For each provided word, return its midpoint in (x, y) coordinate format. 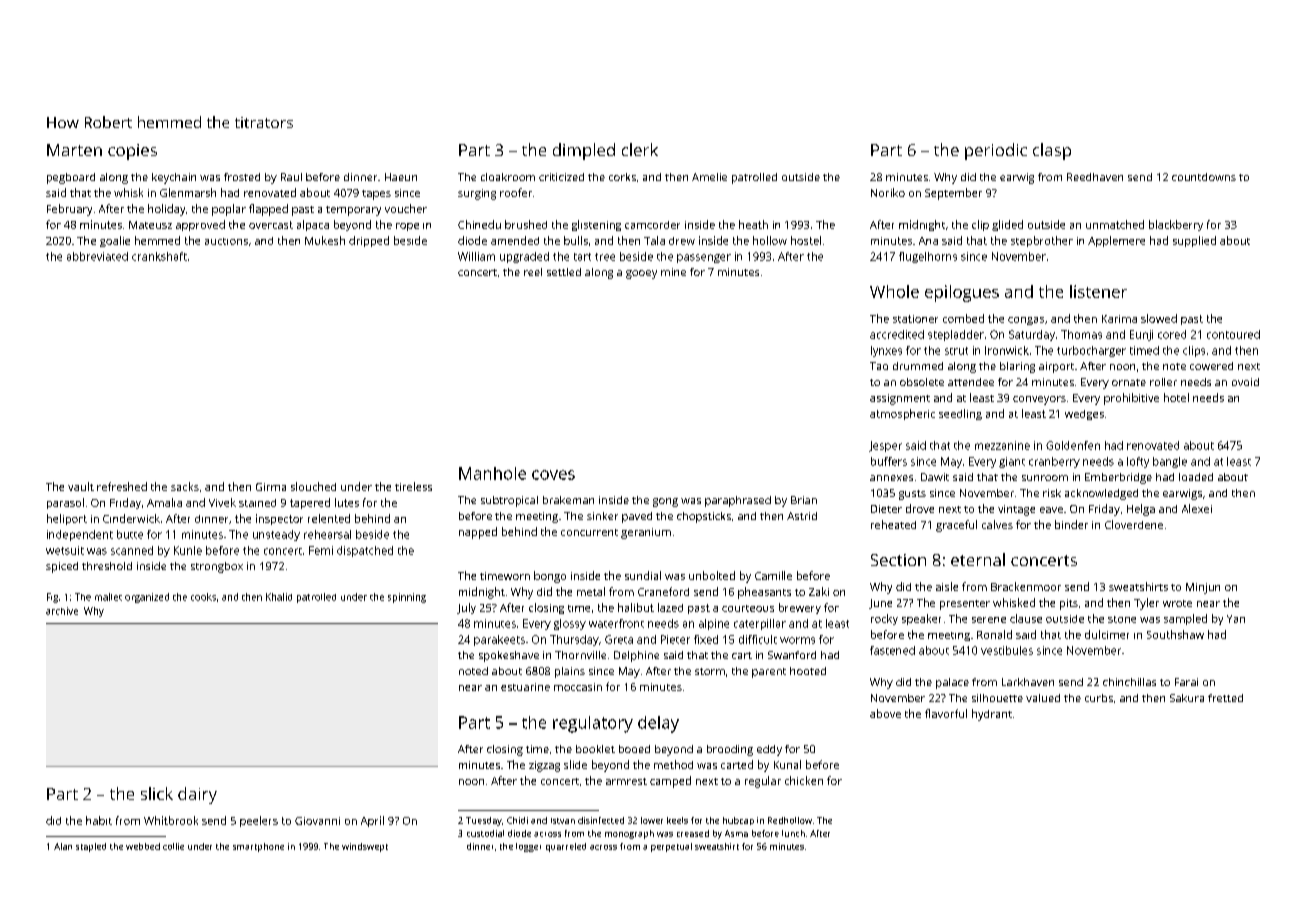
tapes (376, 195)
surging (477, 194)
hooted (808, 671)
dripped (369, 241)
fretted (1225, 698)
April (372, 821)
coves (553, 475)
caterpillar (760, 624)
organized (147, 598)
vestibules (1007, 650)
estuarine (525, 687)
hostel (806, 240)
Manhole (492, 473)
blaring (1017, 367)
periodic (996, 151)
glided (1007, 225)
